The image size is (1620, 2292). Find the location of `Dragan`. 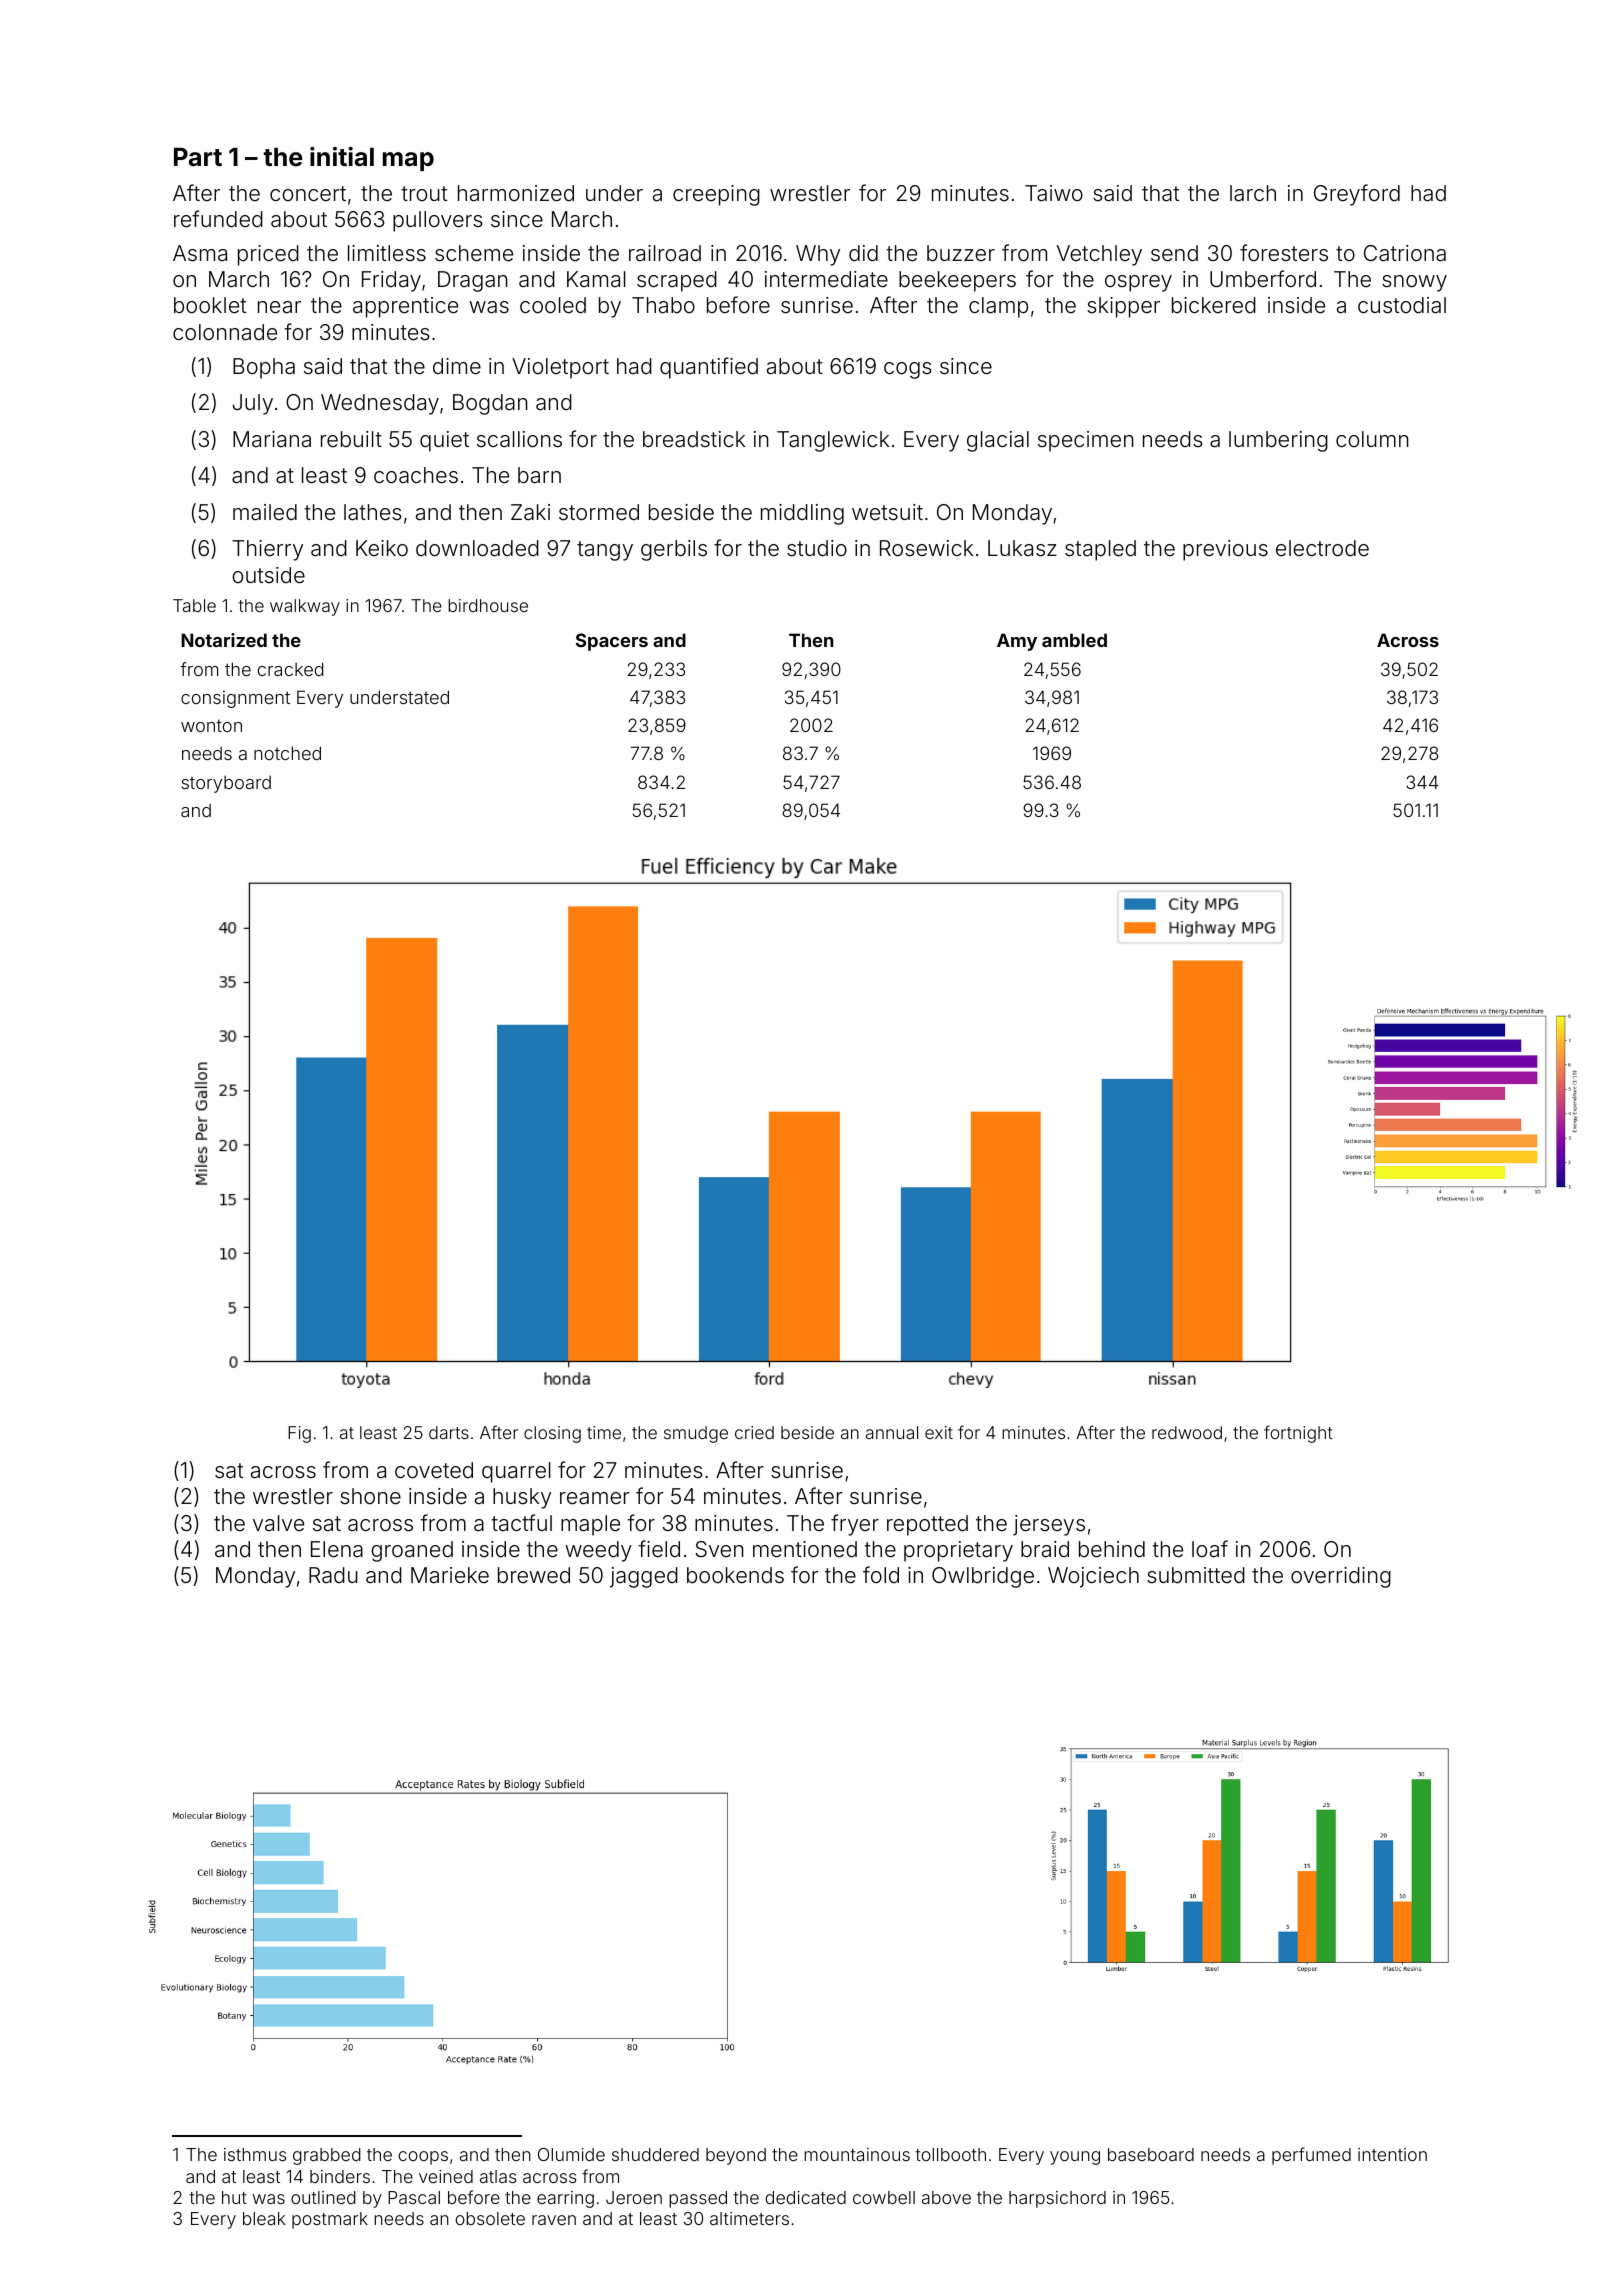

Dragan is located at coordinates (473, 281).
